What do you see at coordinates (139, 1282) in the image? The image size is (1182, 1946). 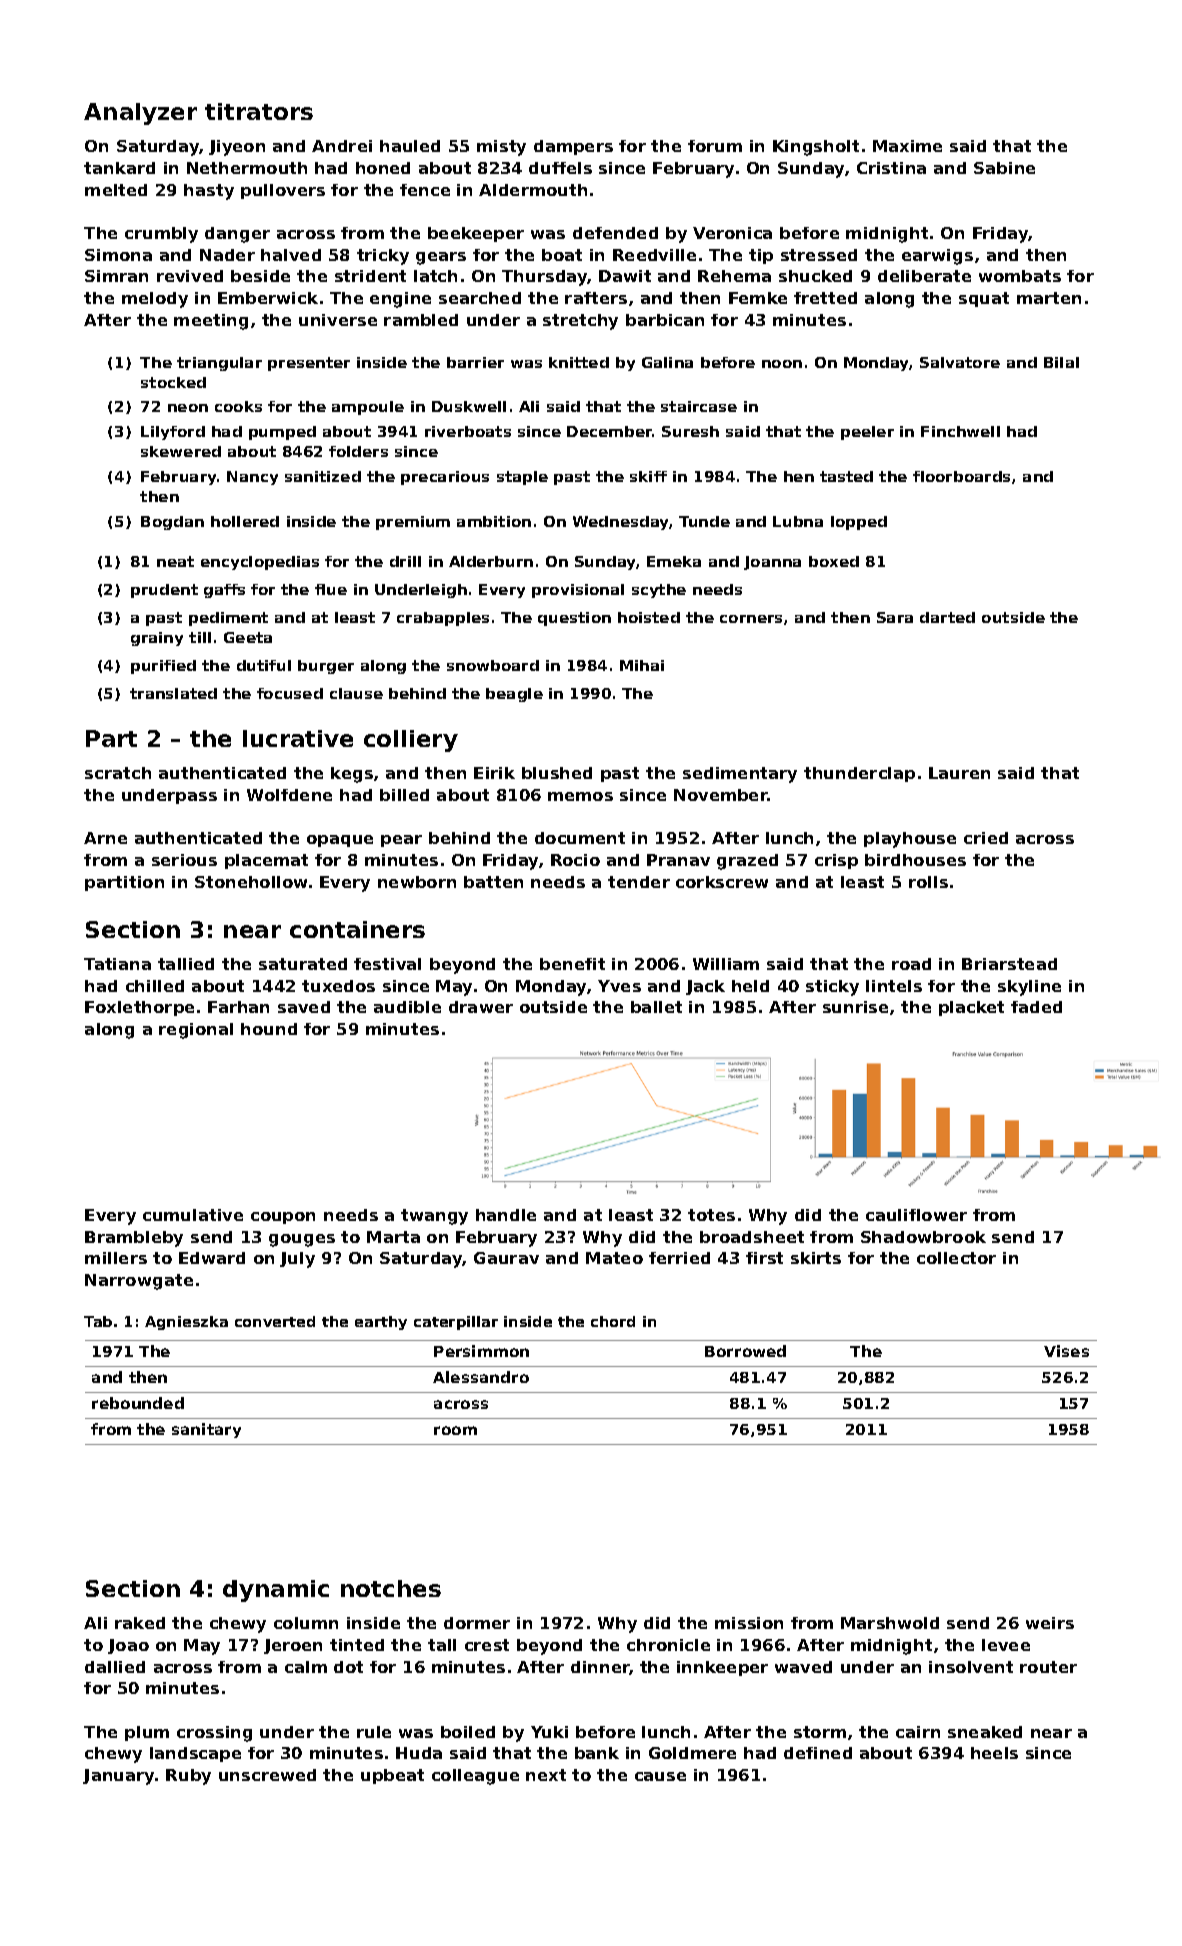 I see `Narrowgate` at bounding box center [139, 1282].
